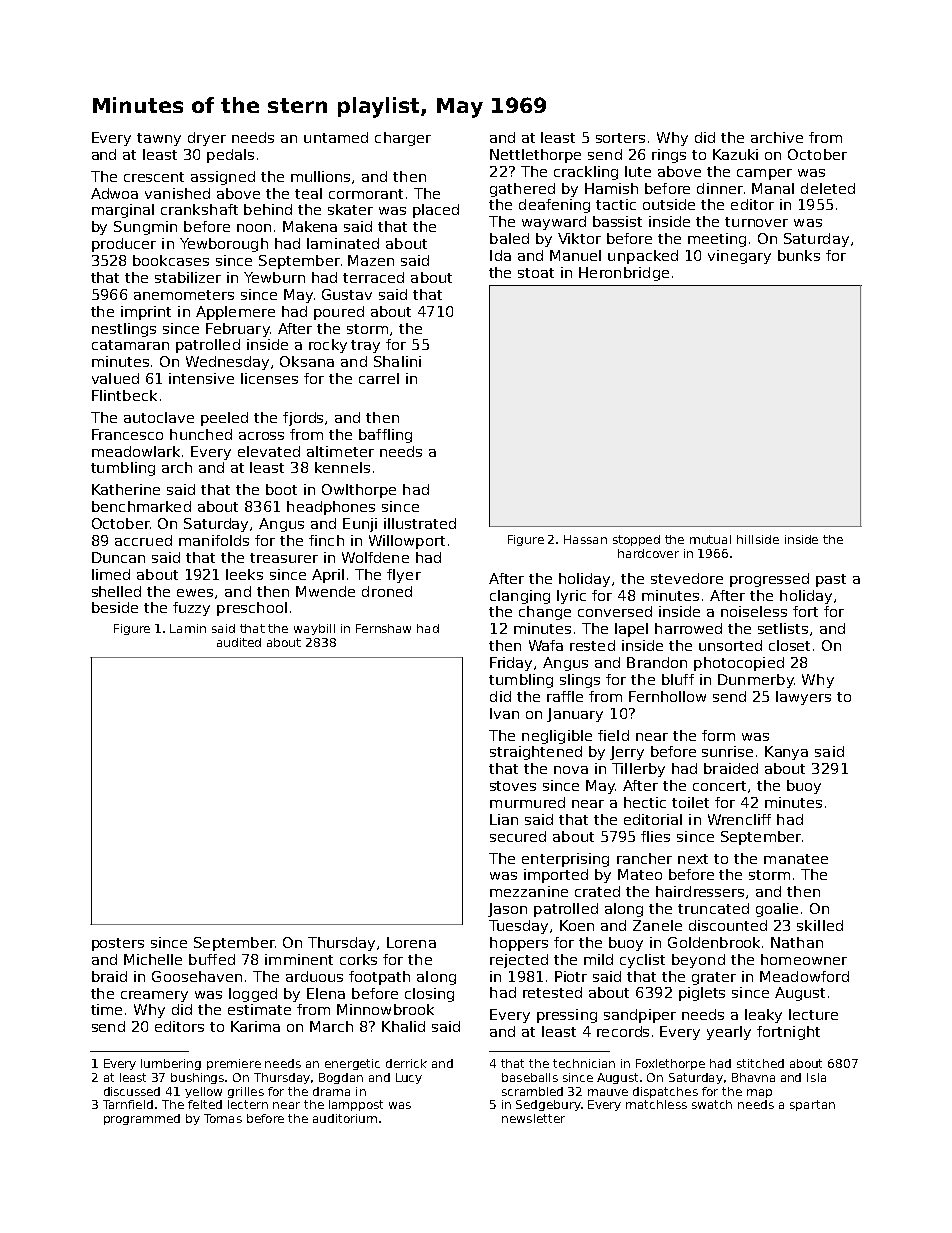 The image size is (952, 1233). What do you see at coordinates (115, 607) in the screenshot?
I see `beside` at bounding box center [115, 607].
